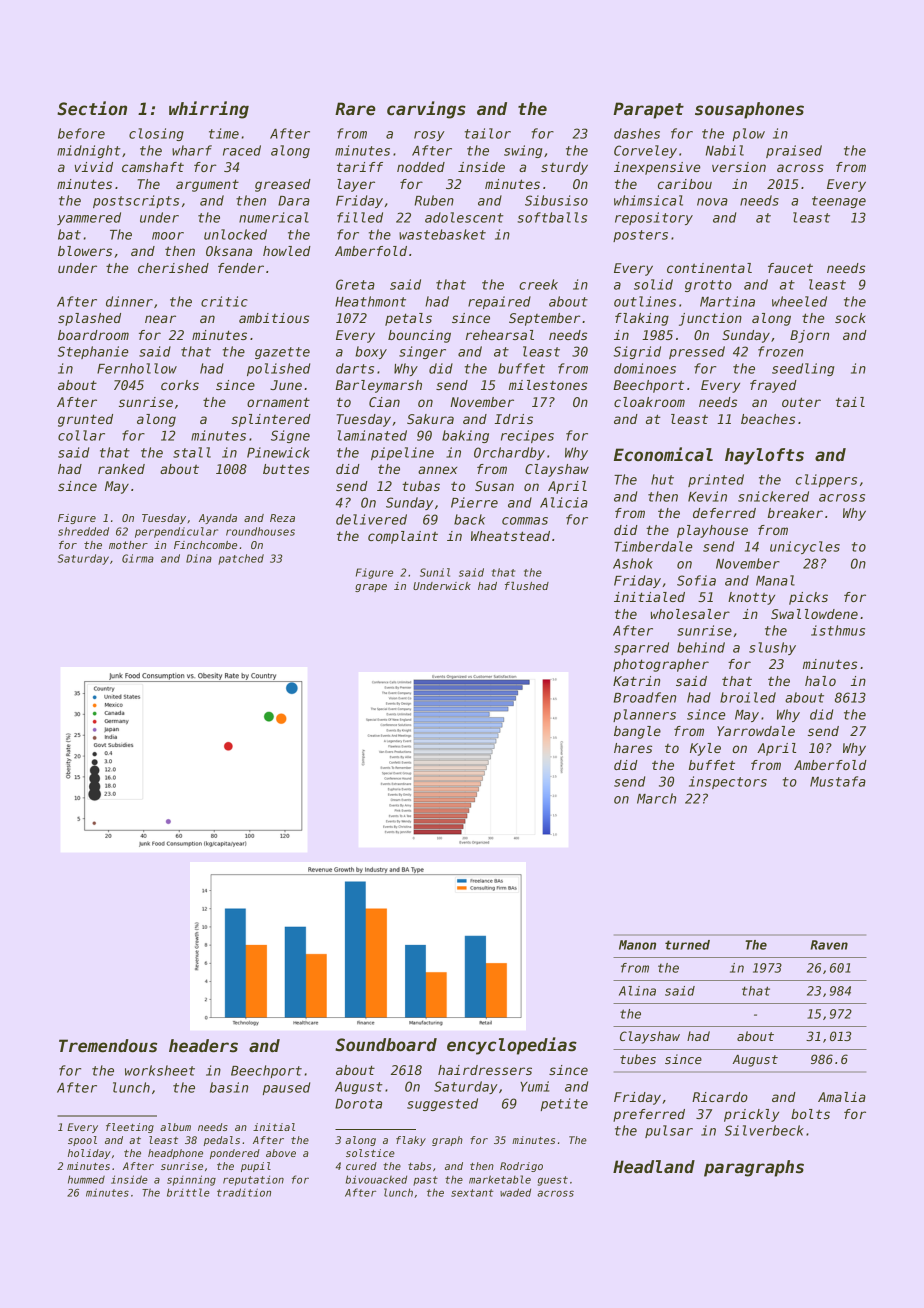 The width and height of the image is (924, 1308). What do you see at coordinates (138, 558) in the image?
I see `Girma` at bounding box center [138, 558].
